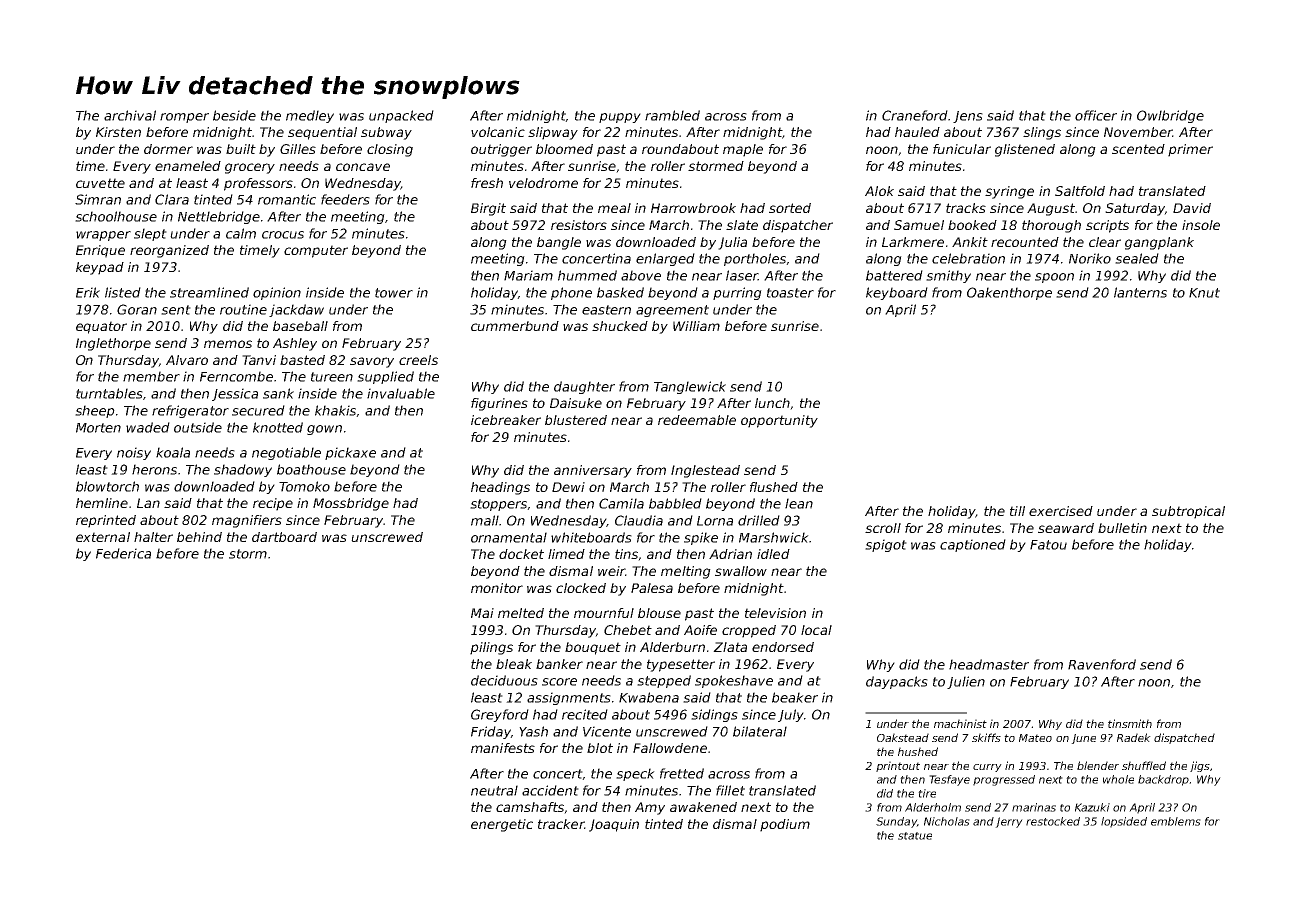 The width and height of the image is (1308, 924). I want to click on bulletin, so click(1122, 528).
